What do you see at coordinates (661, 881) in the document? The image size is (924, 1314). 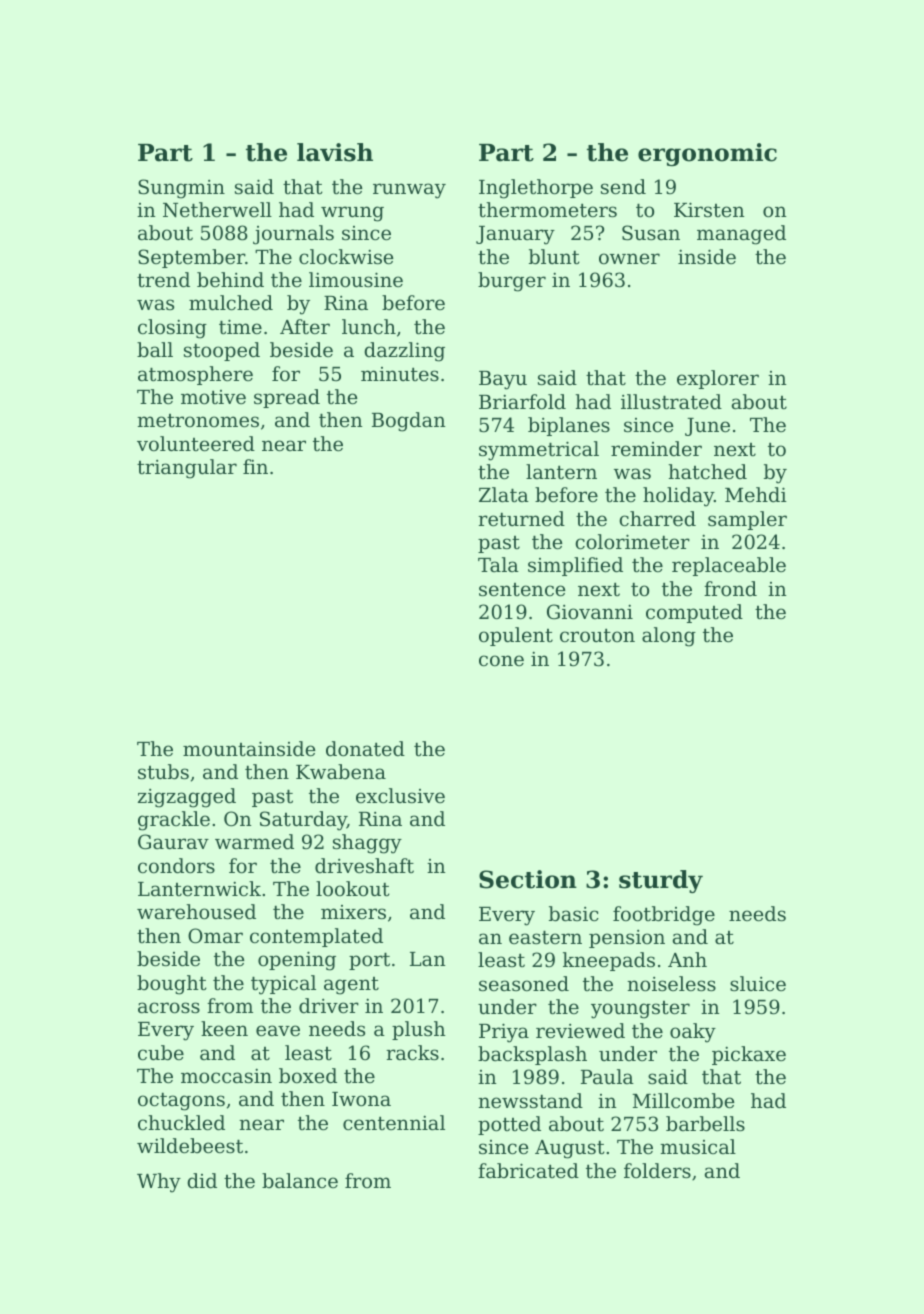 I see `sturdy` at bounding box center [661, 881].
